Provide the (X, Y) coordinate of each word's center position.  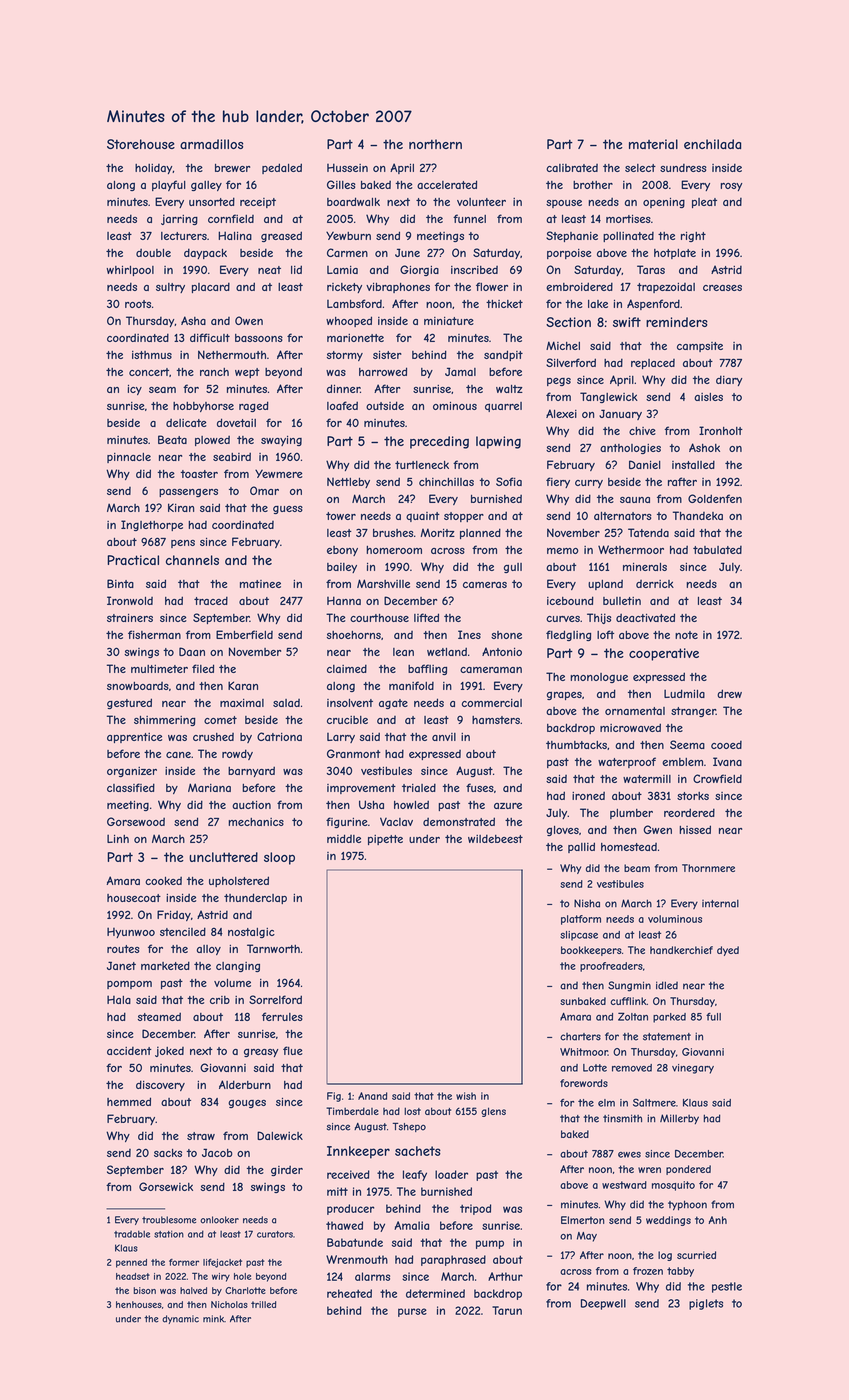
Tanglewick (609, 397)
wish (466, 1096)
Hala (119, 999)
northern (435, 144)
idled (667, 985)
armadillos (211, 144)
